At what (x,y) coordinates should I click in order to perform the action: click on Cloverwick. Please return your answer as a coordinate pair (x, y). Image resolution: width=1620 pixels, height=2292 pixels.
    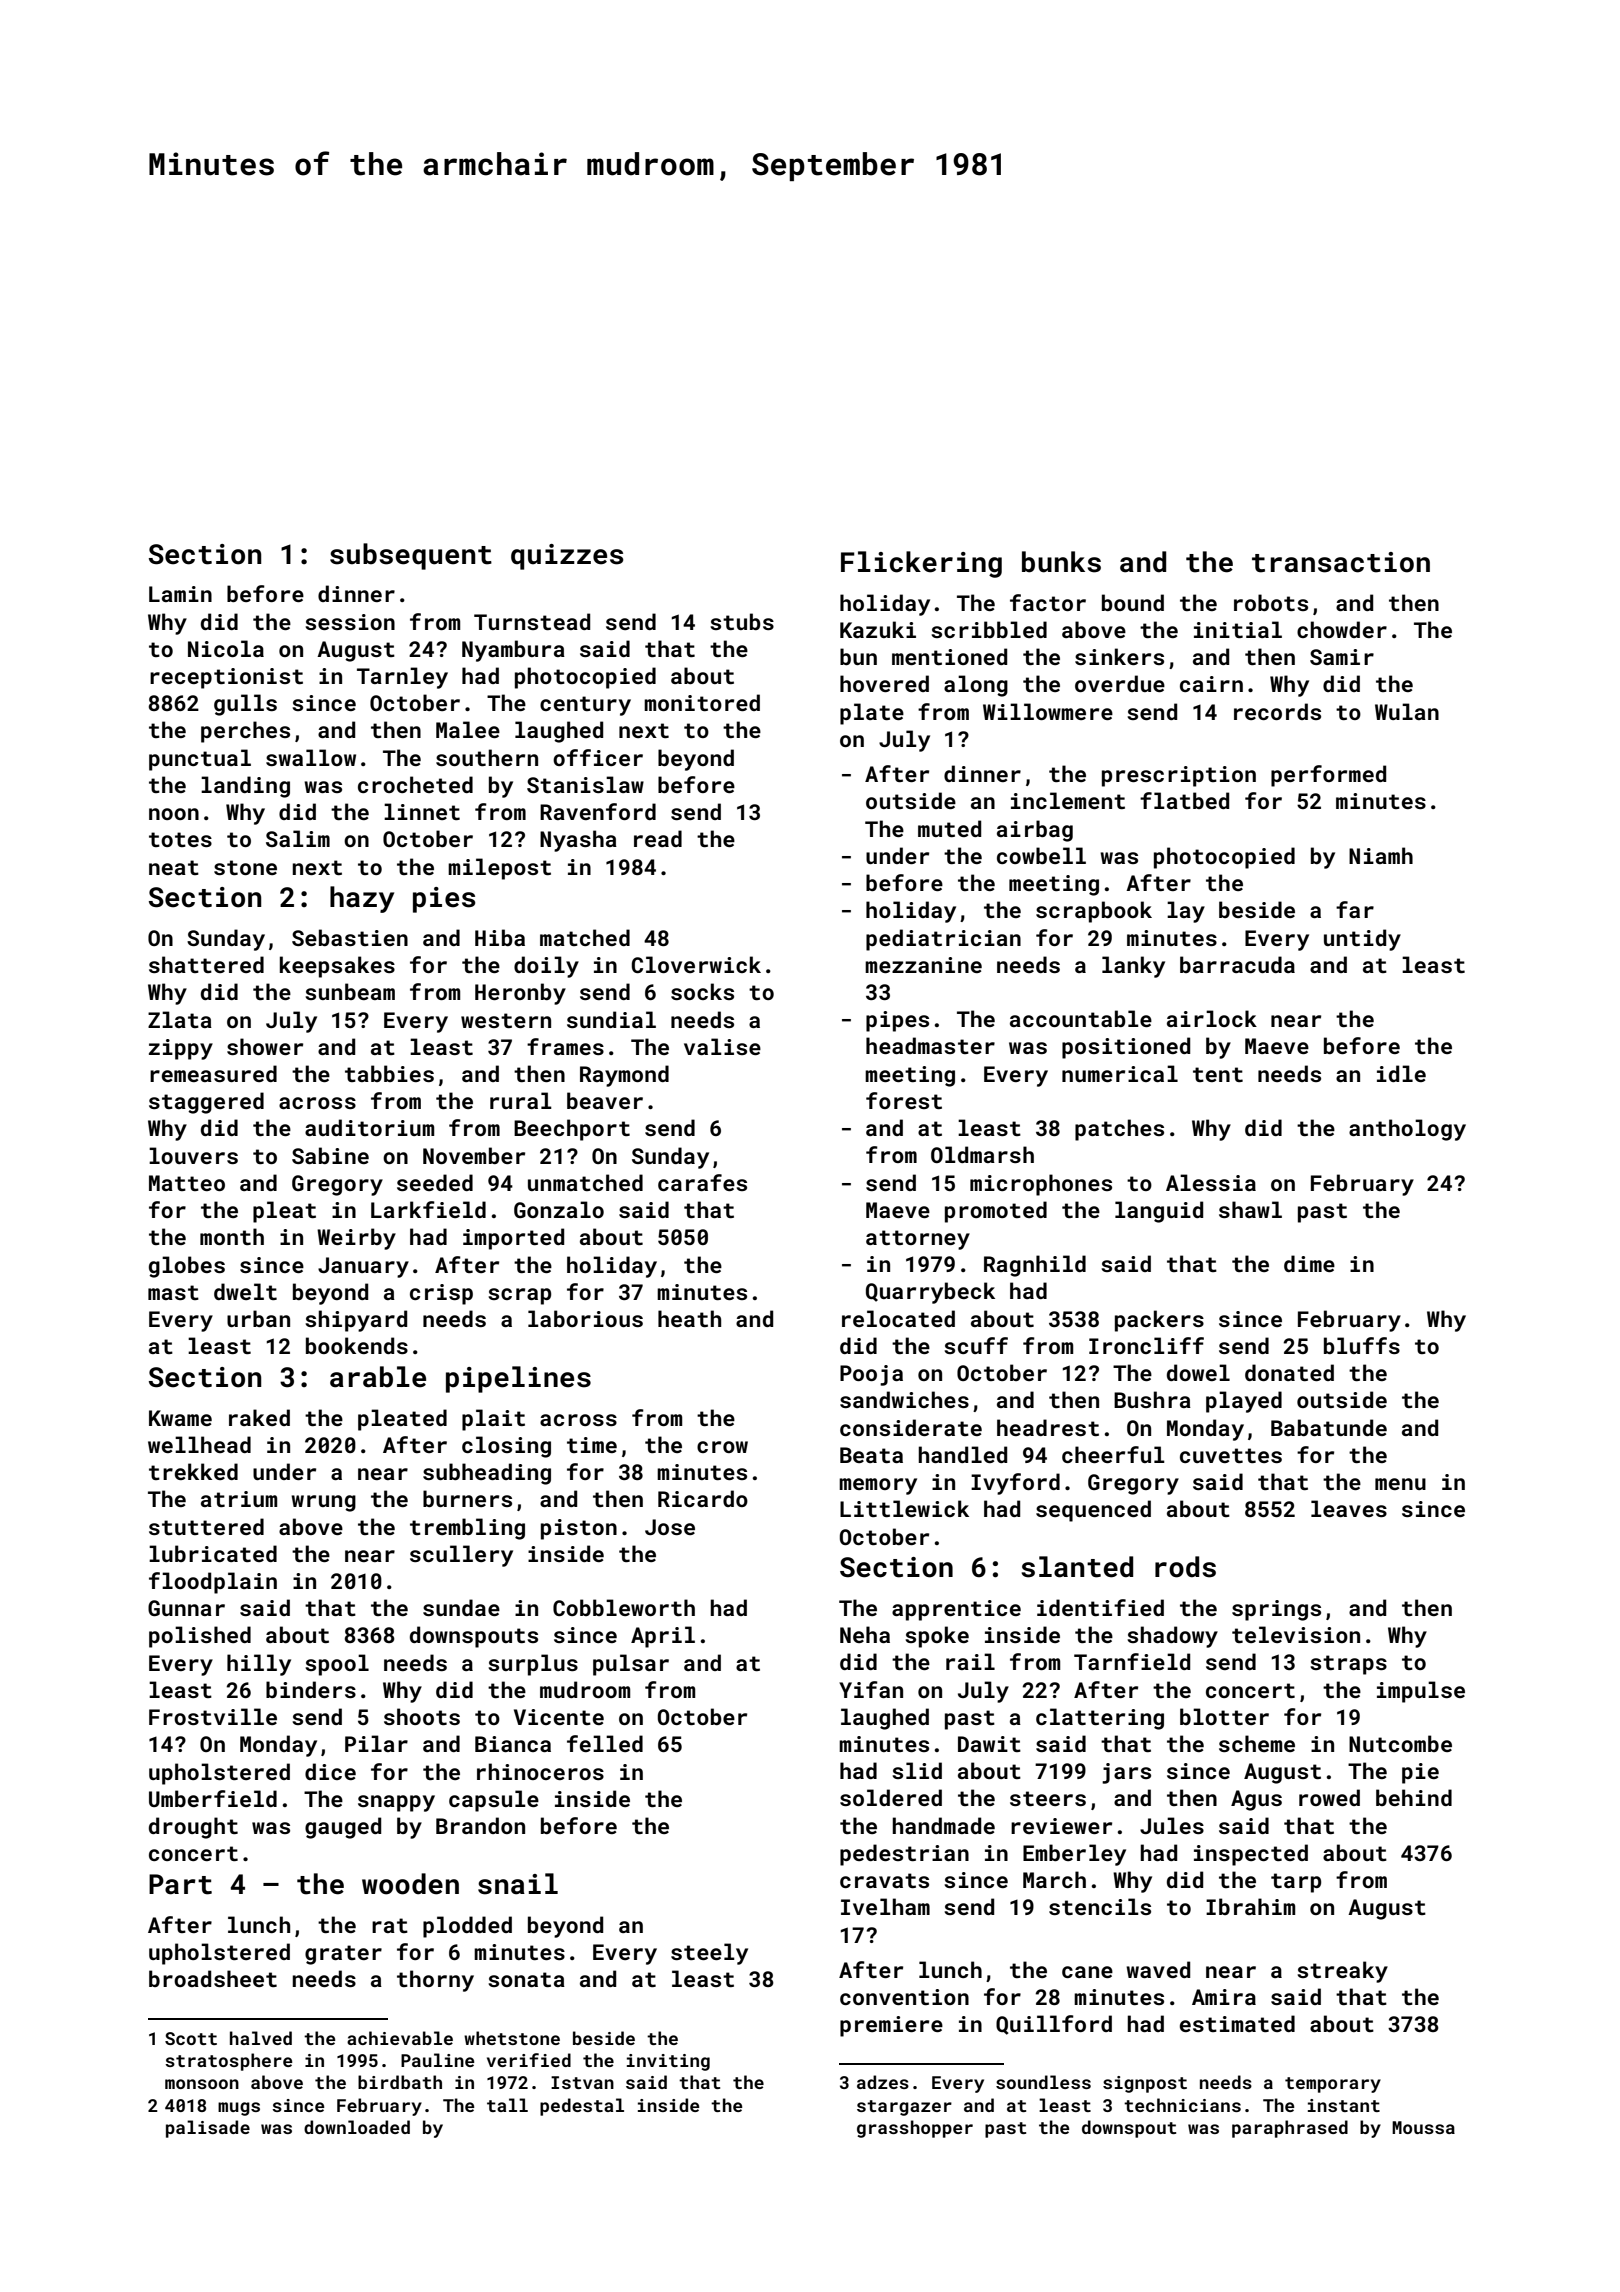
    Looking at the image, I should click on (696, 964).
